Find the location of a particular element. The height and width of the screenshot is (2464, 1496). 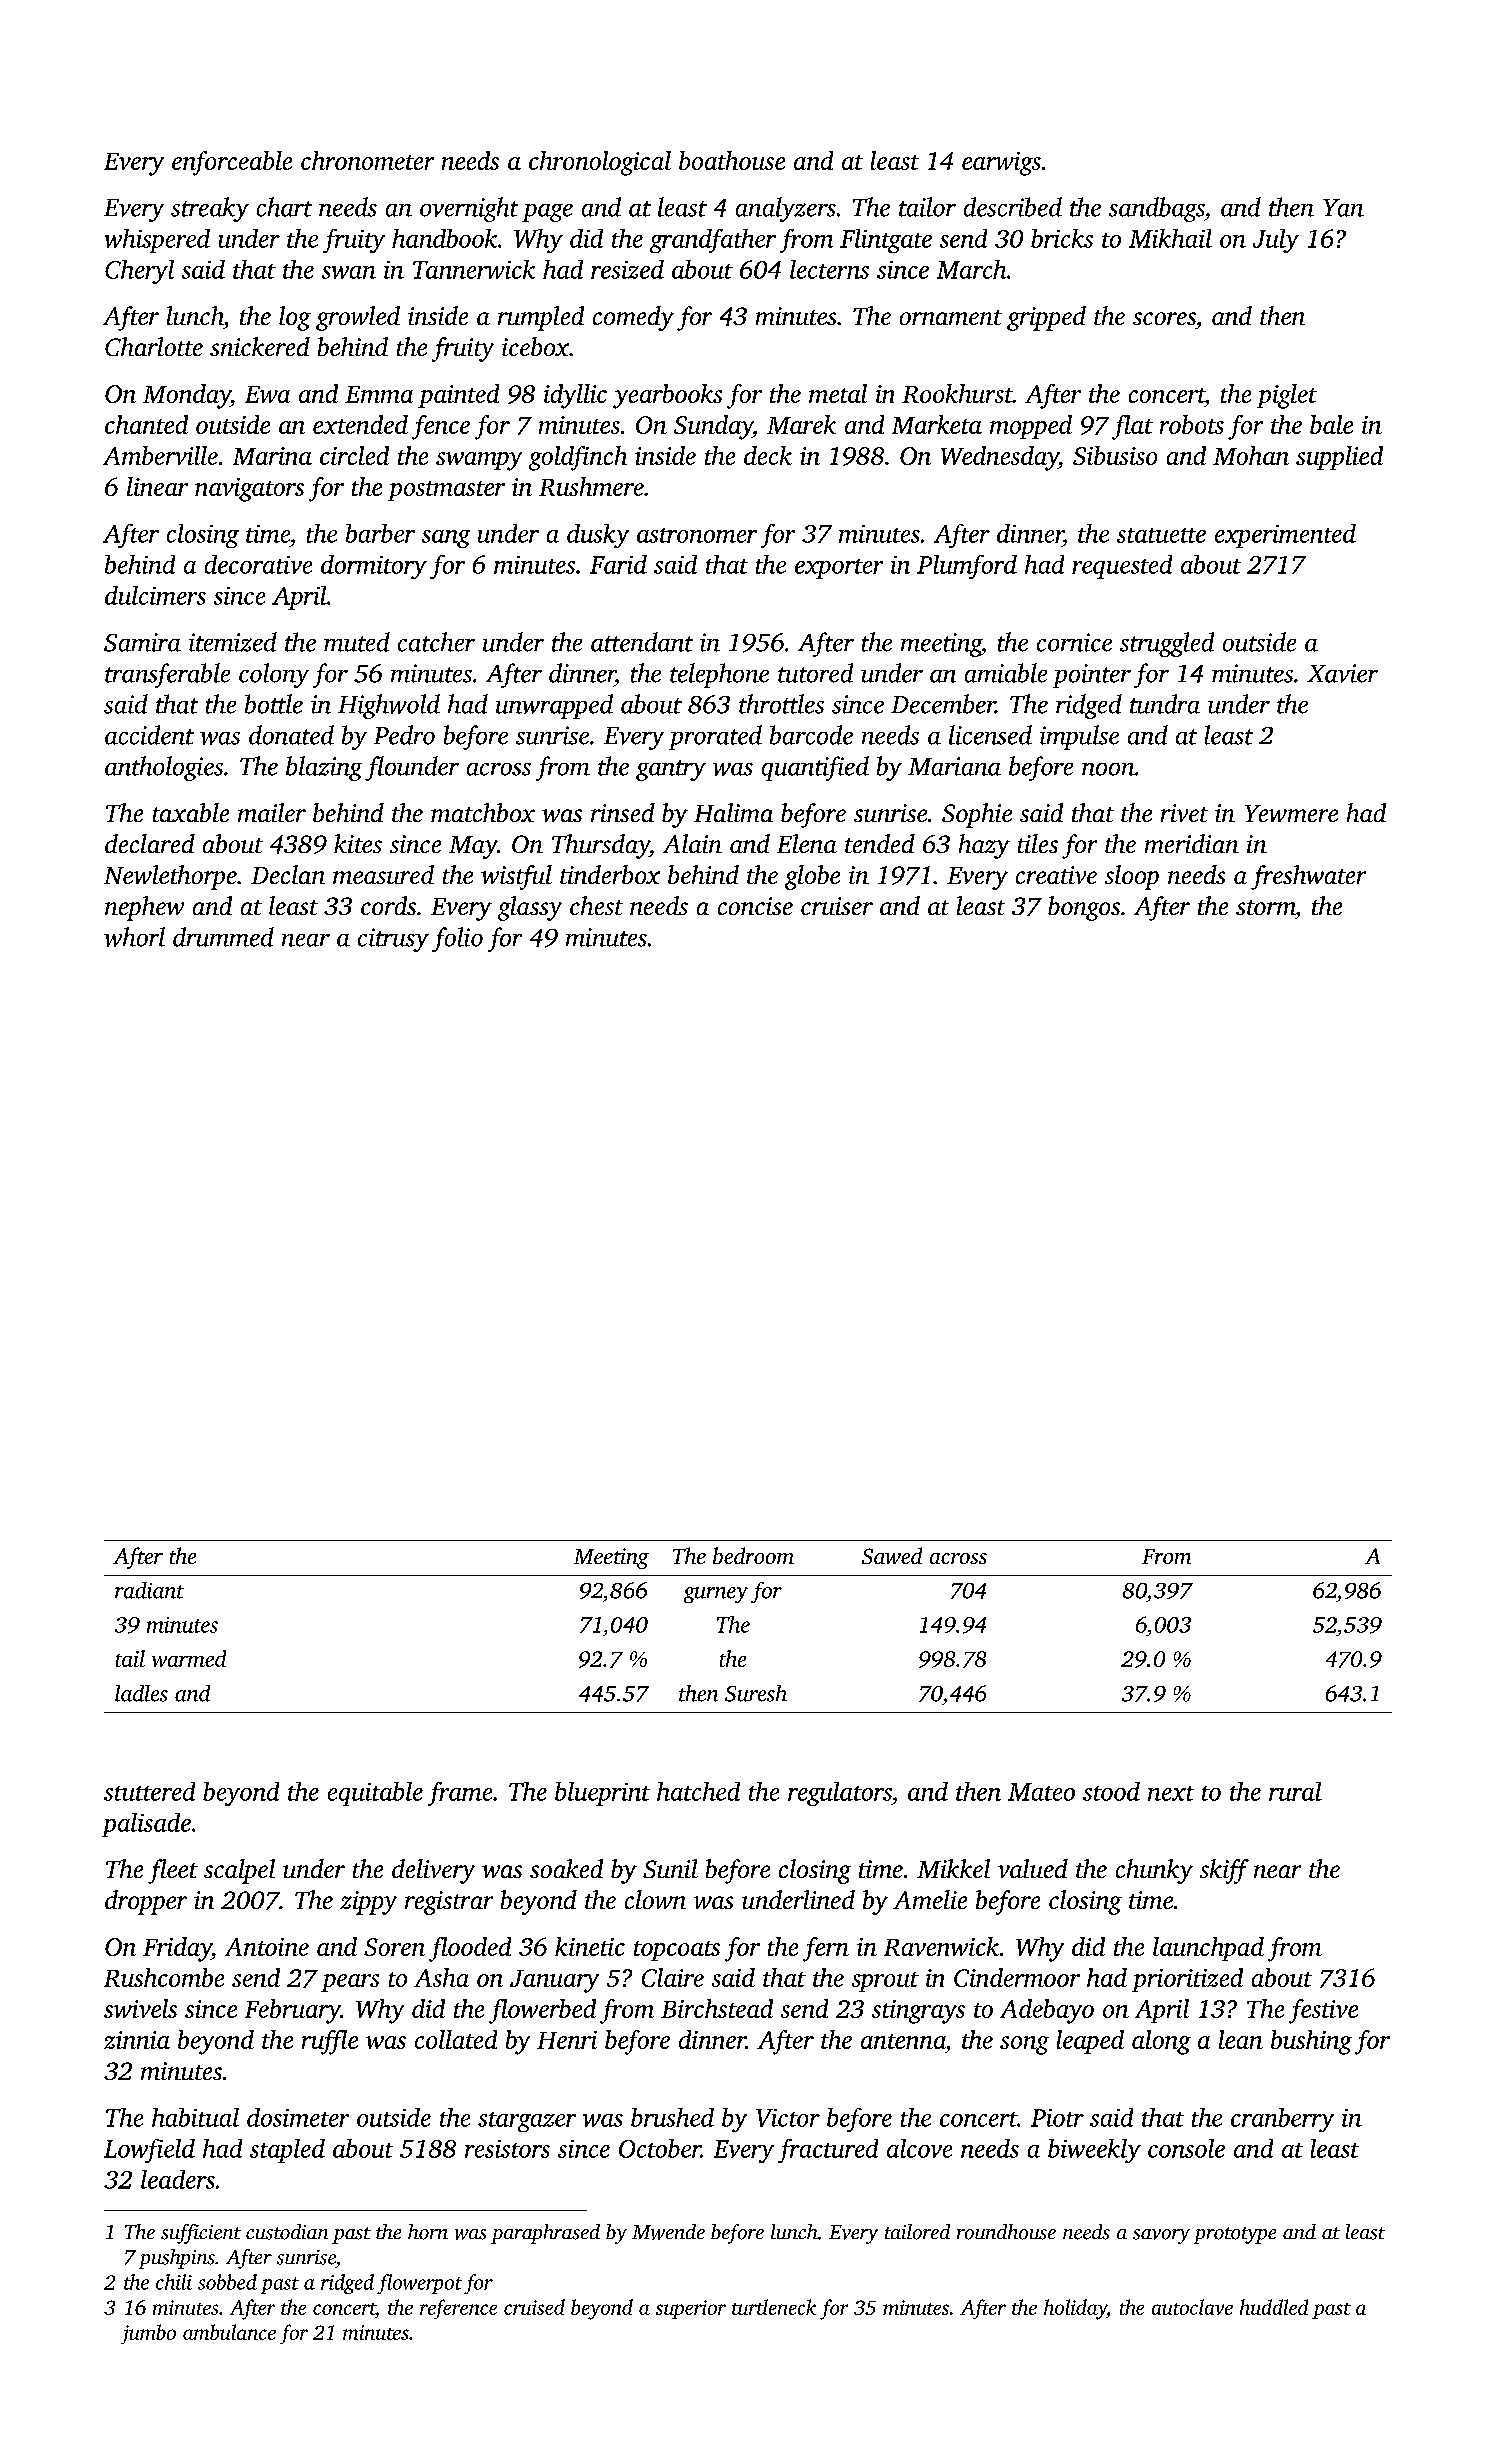

analyzers is located at coordinates (786, 209).
